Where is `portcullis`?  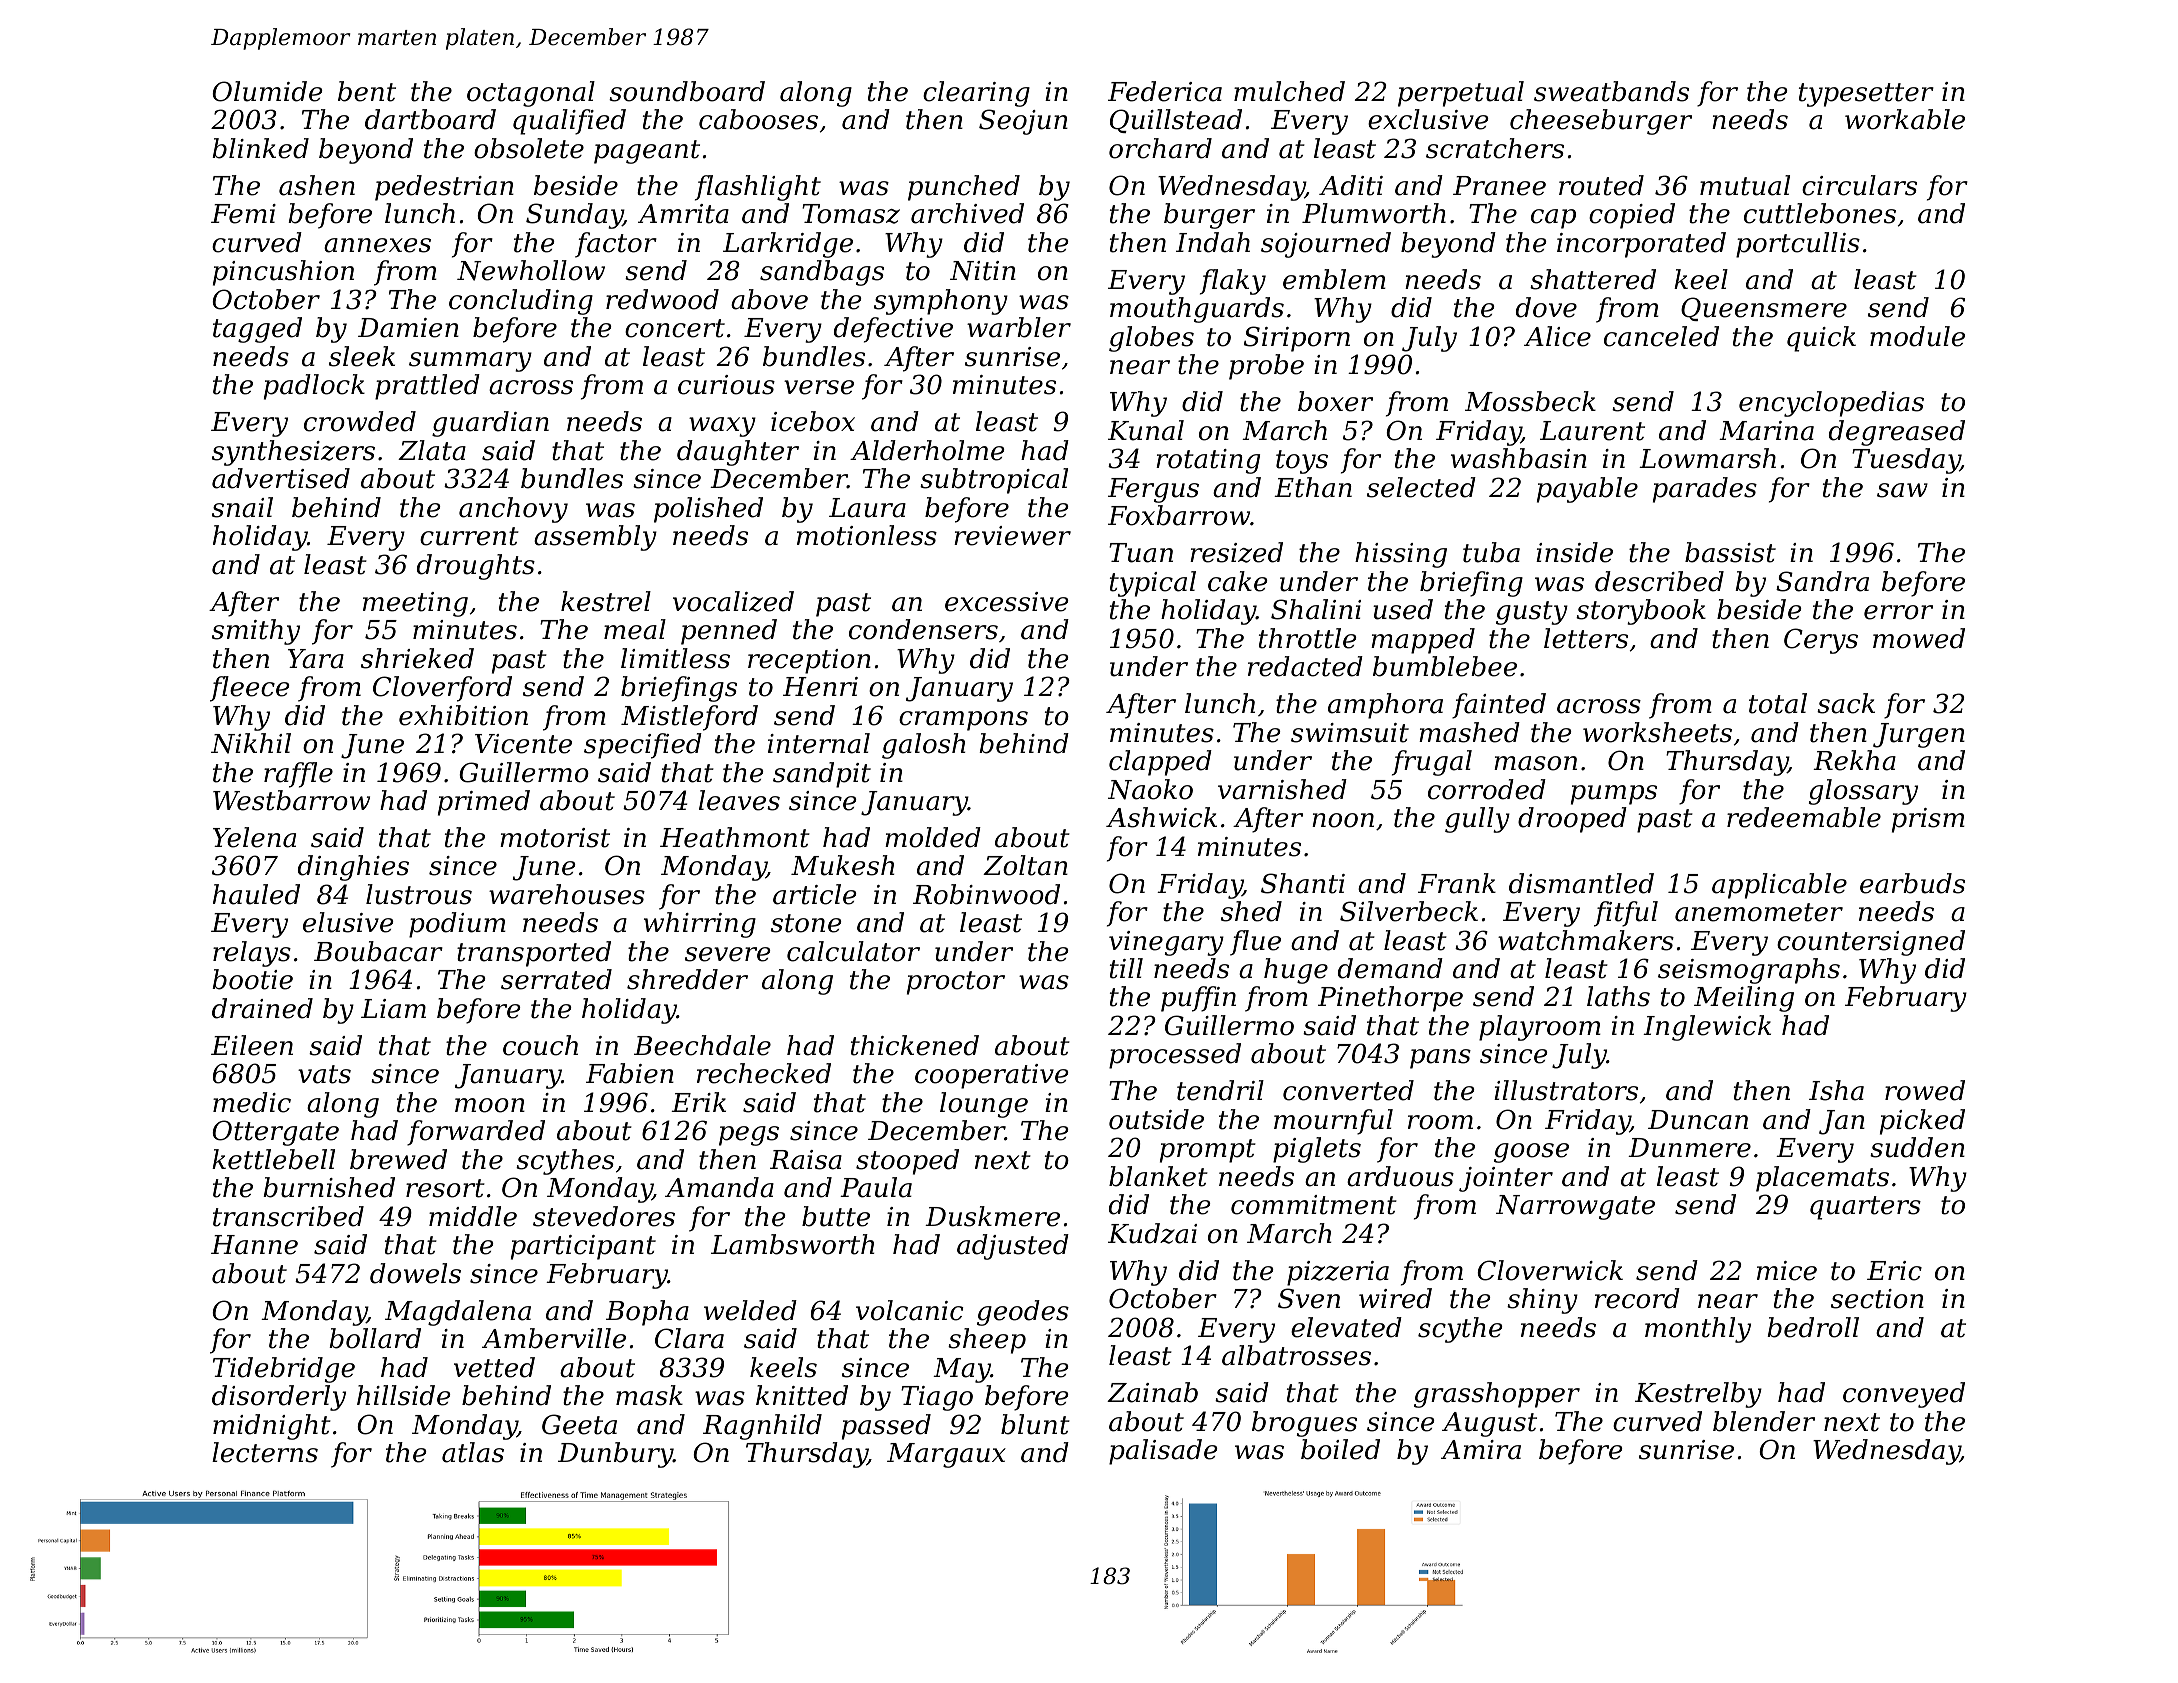
portcullis is located at coordinates (1798, 245).
